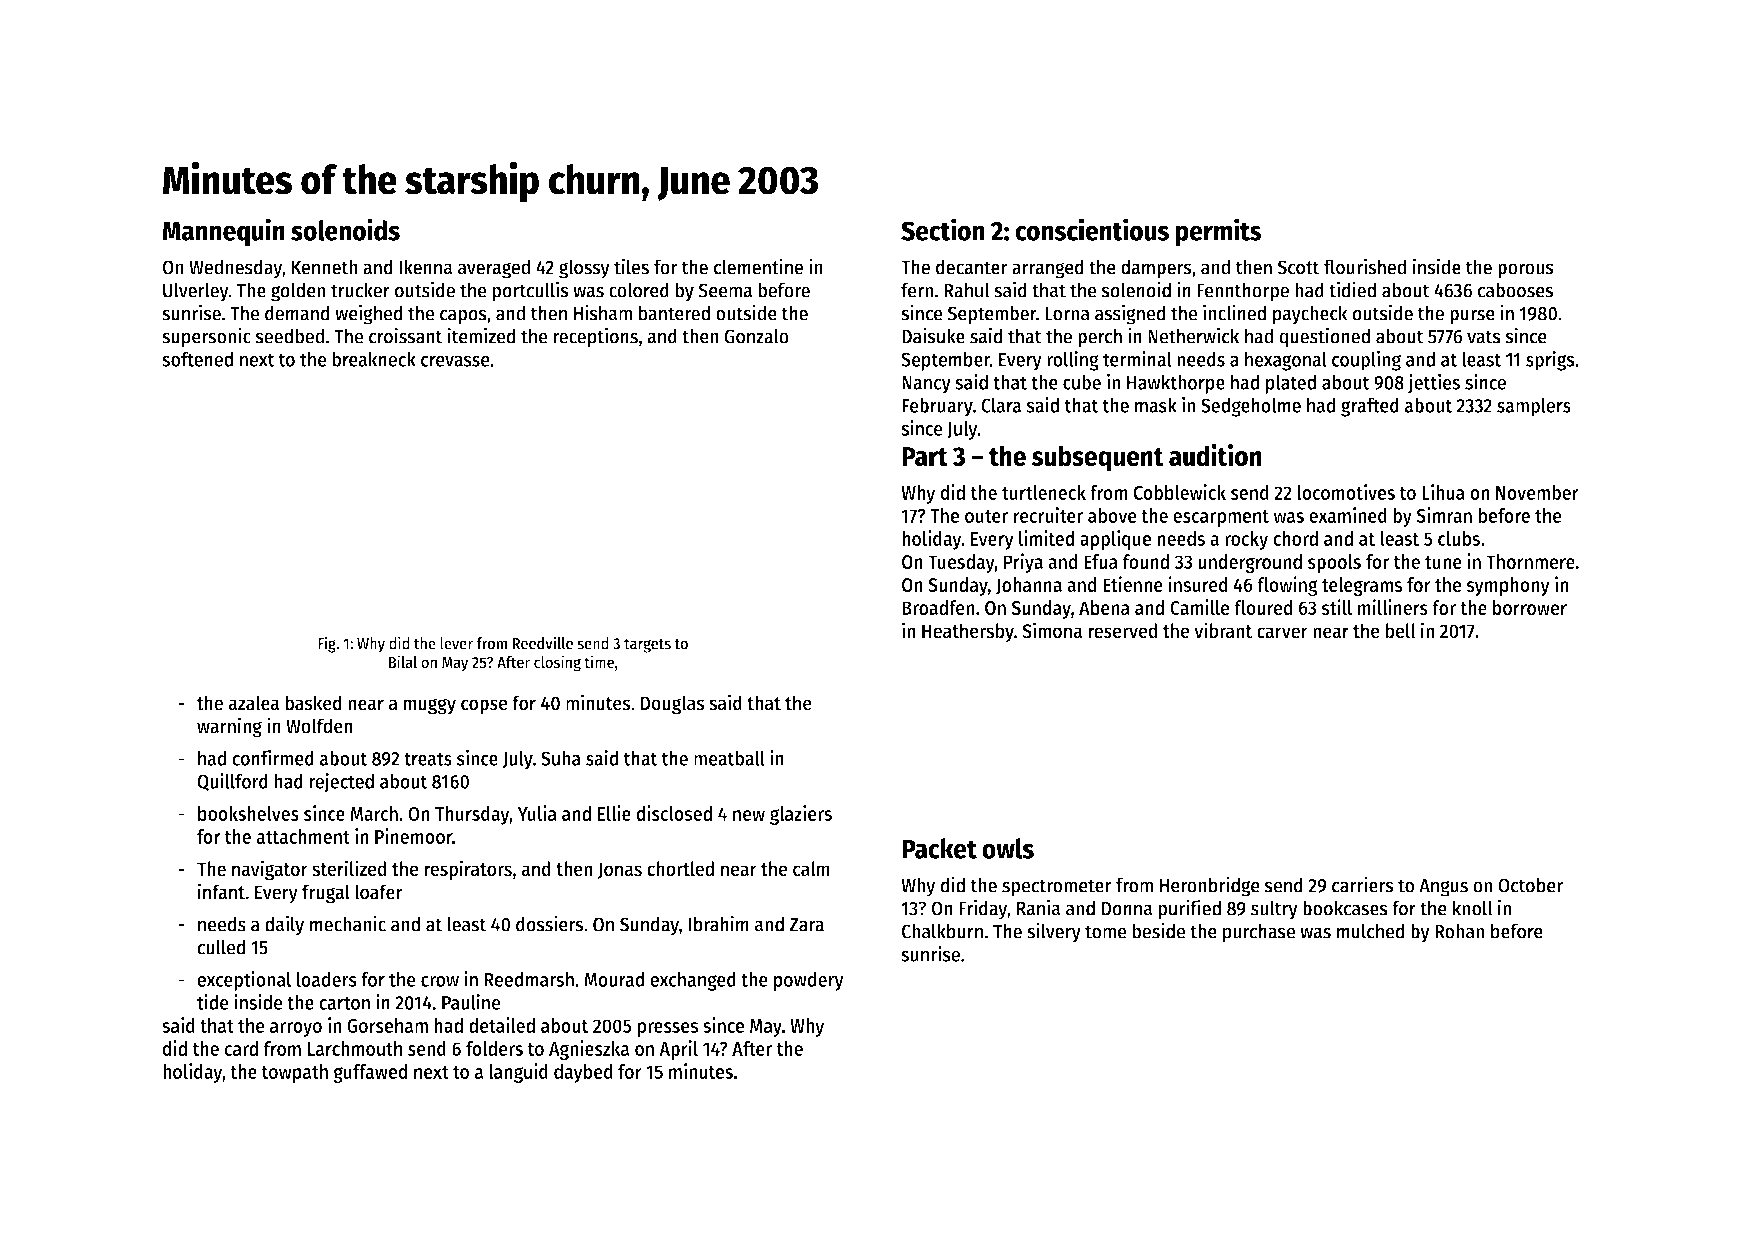 This document has height=1234, width=1745. What do you see at coordinates (729, 758) in the document?
I see `meatball` at bounding box center [729, 758].
